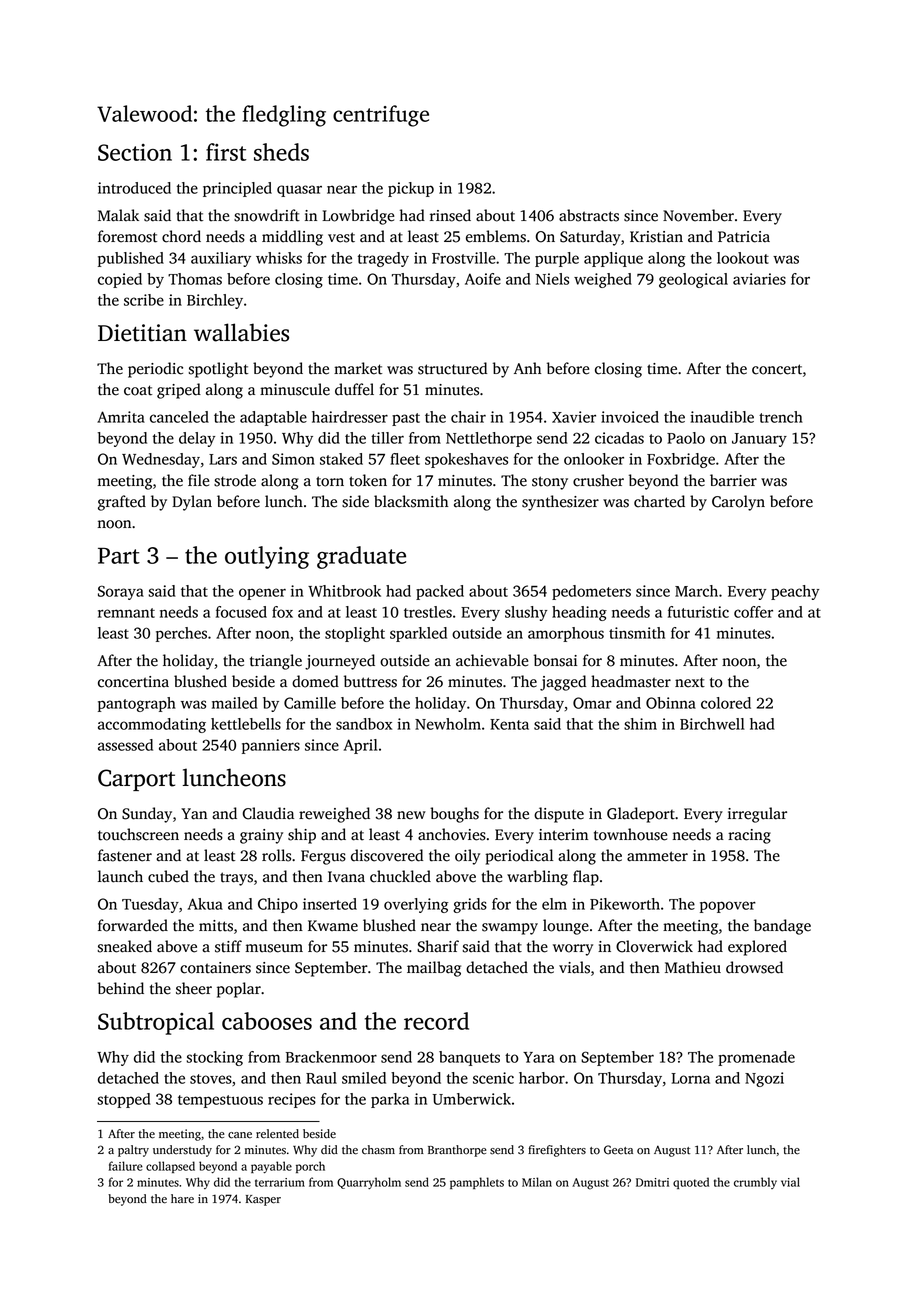 The image size is (924, 1308). What do you see at coordinates (182, 1199) in the screenshot?
I see `hare` at bounding box center [182, 1199].
